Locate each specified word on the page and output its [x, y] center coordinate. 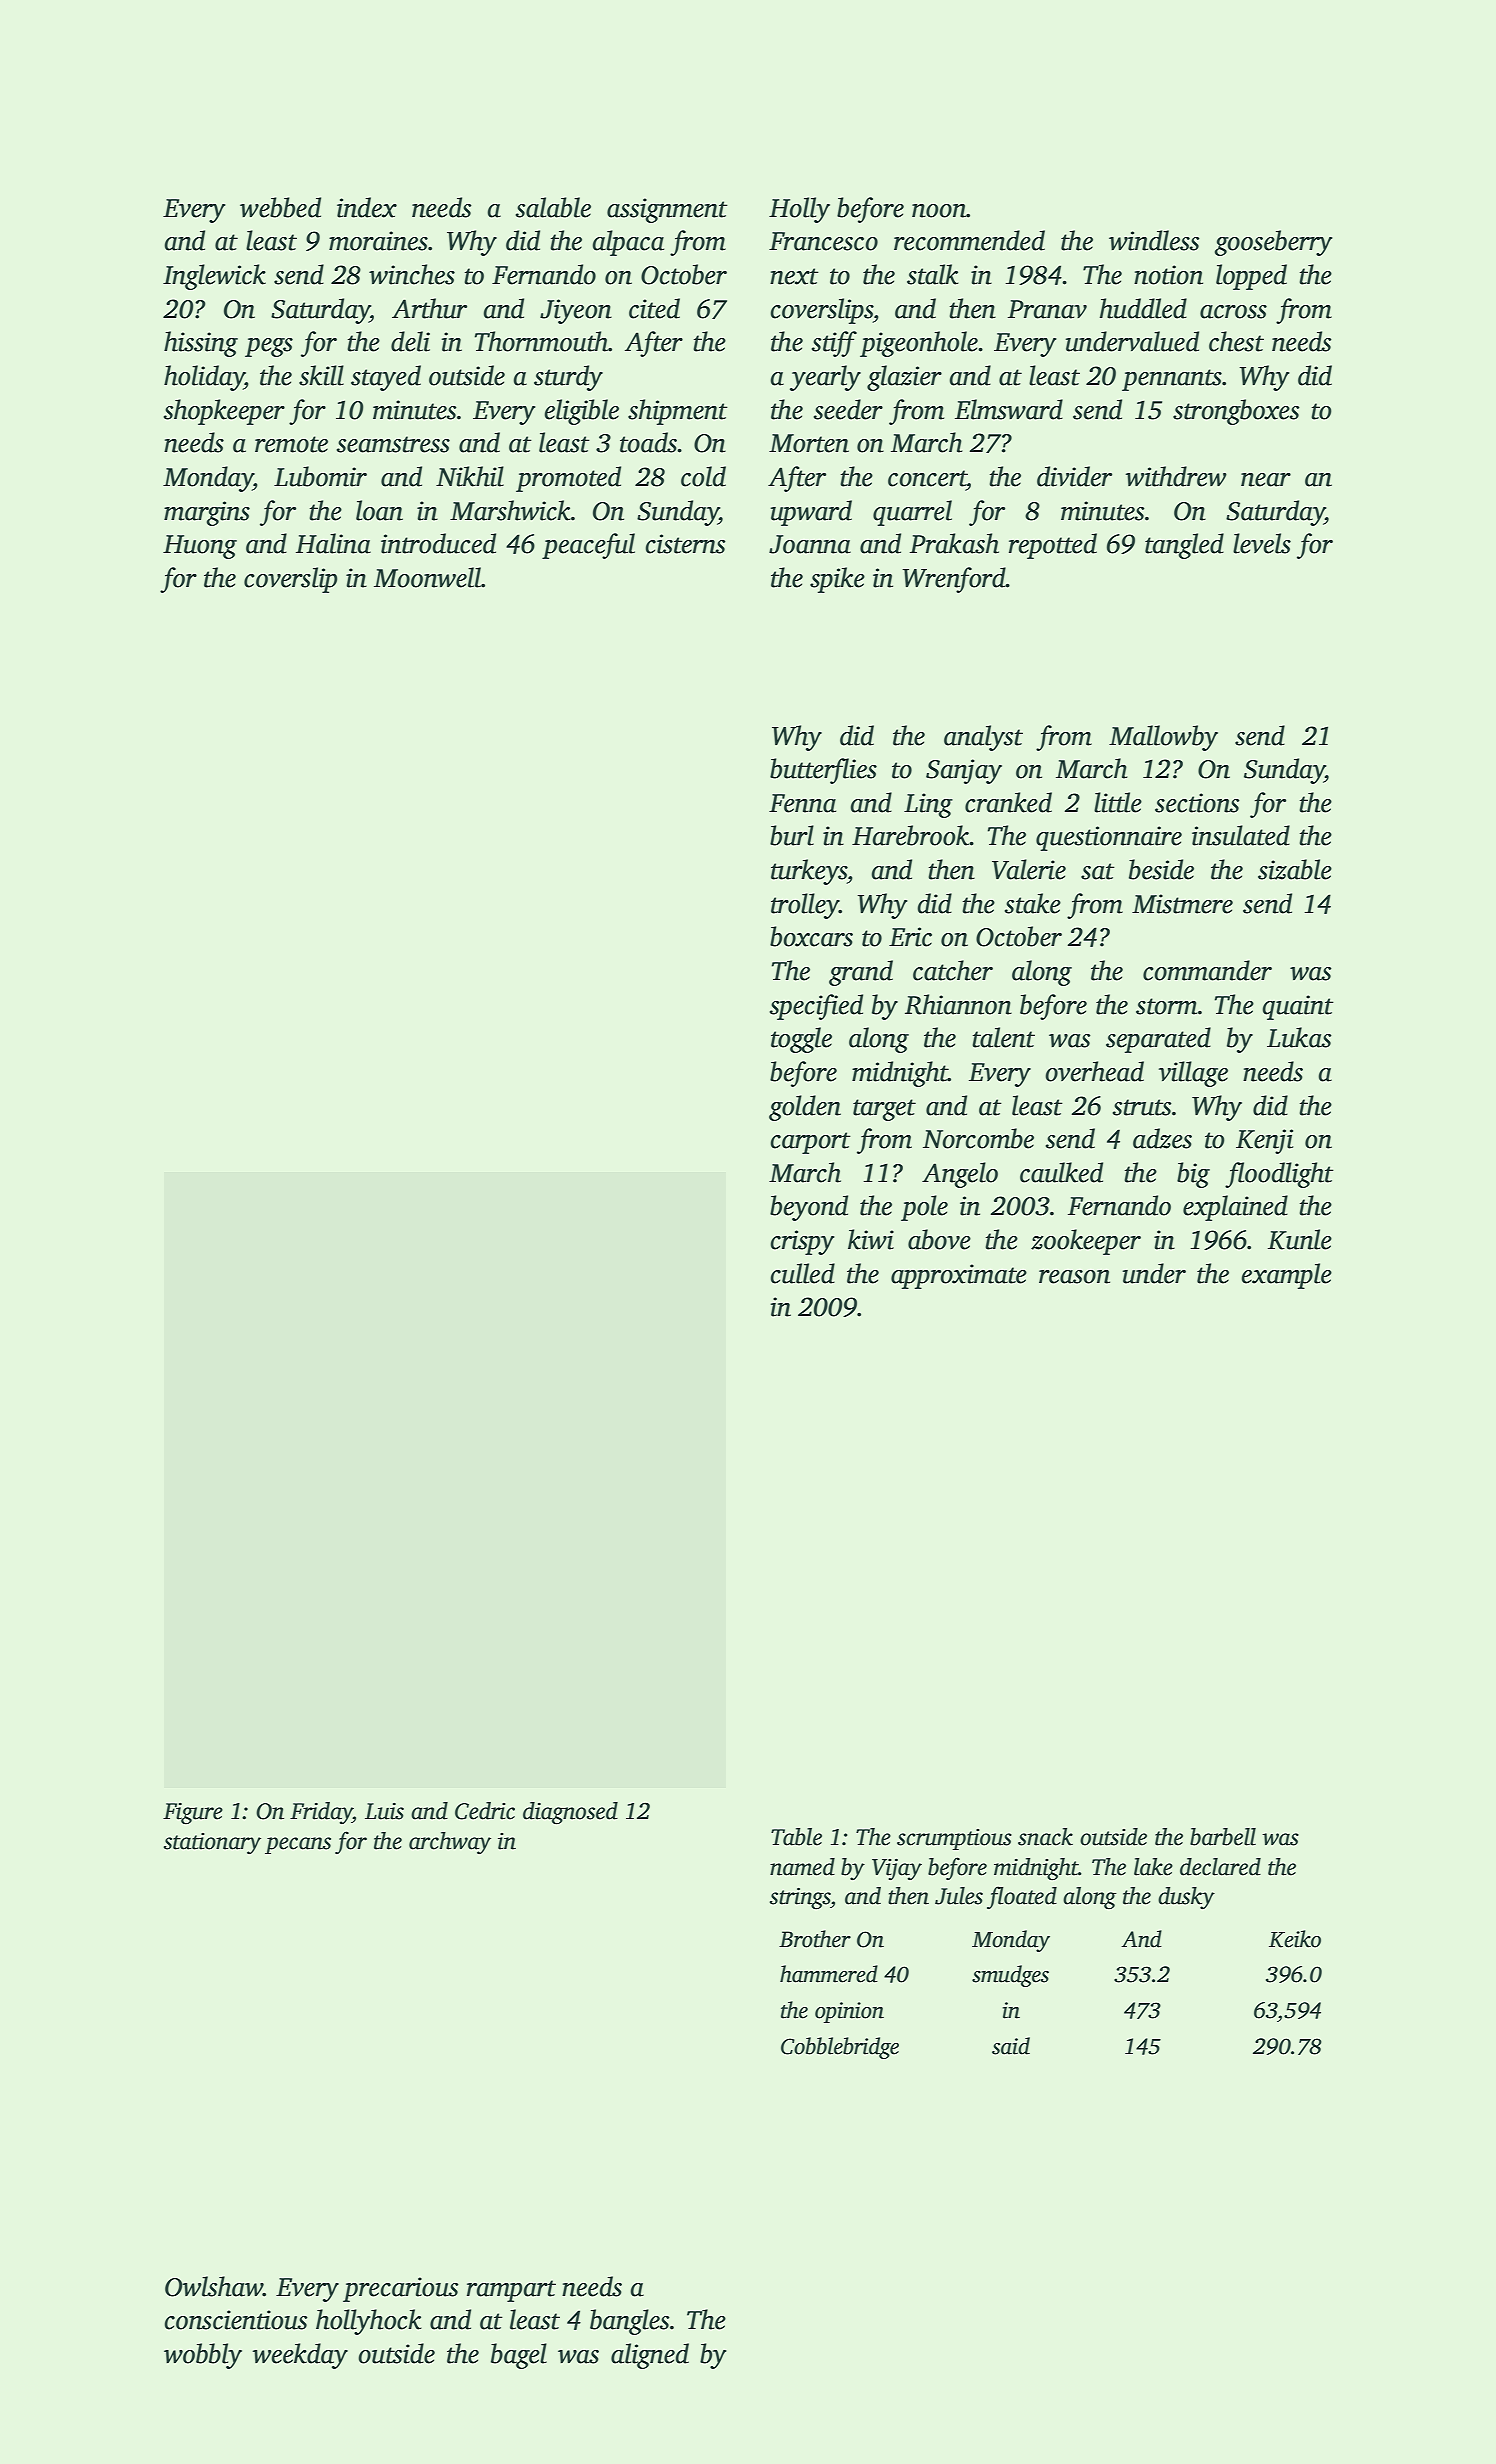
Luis [384, 1811]
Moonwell [427, 577]
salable [553, 207]
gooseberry [1273, 243]
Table [796, 1837]
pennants [1172, 380]
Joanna [810, 544]
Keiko [1295, 1939]
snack [1045, 1837]
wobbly [203, 2356]
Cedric [485, 1811]
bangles [629, 2322]
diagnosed [570, 1813]
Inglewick [214, 277]
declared [1220, 1867]
